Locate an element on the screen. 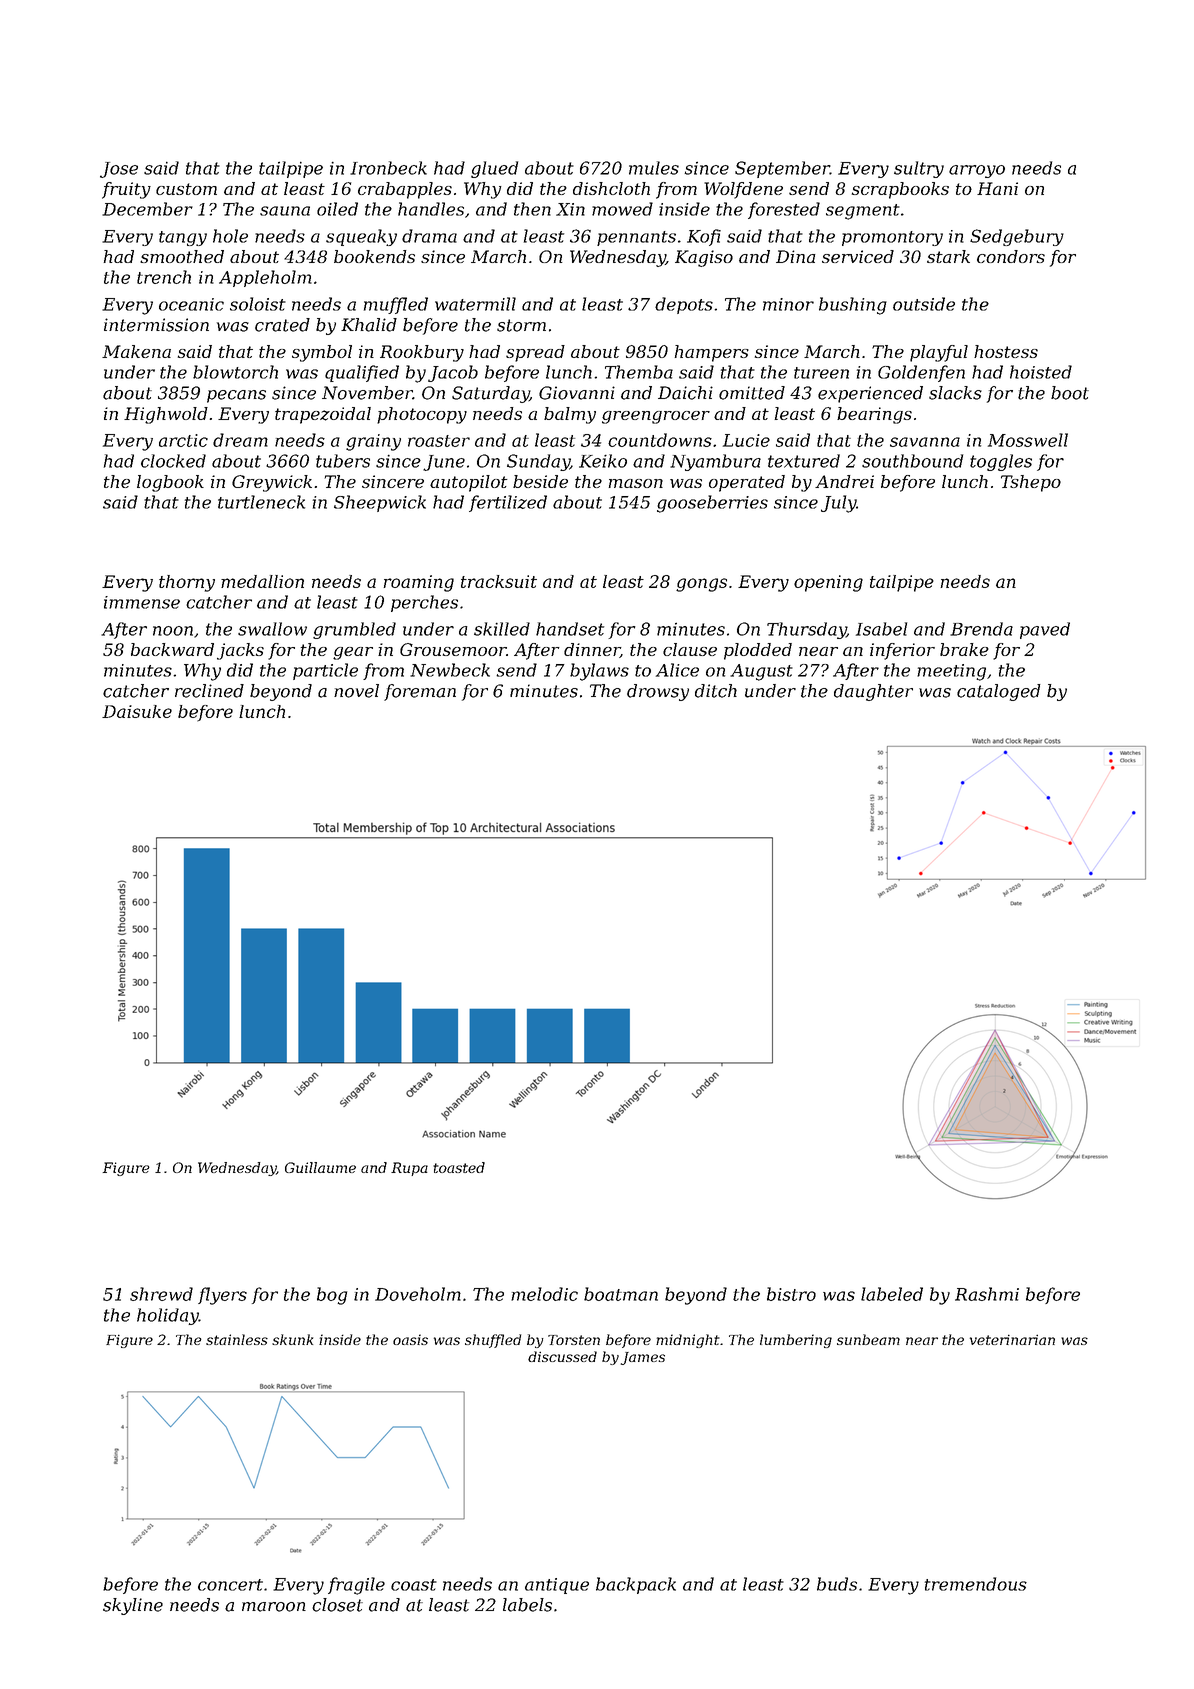 The height and width of the screenshot is (1689, 1194). flyers is located at coordinates (222, 1296).
